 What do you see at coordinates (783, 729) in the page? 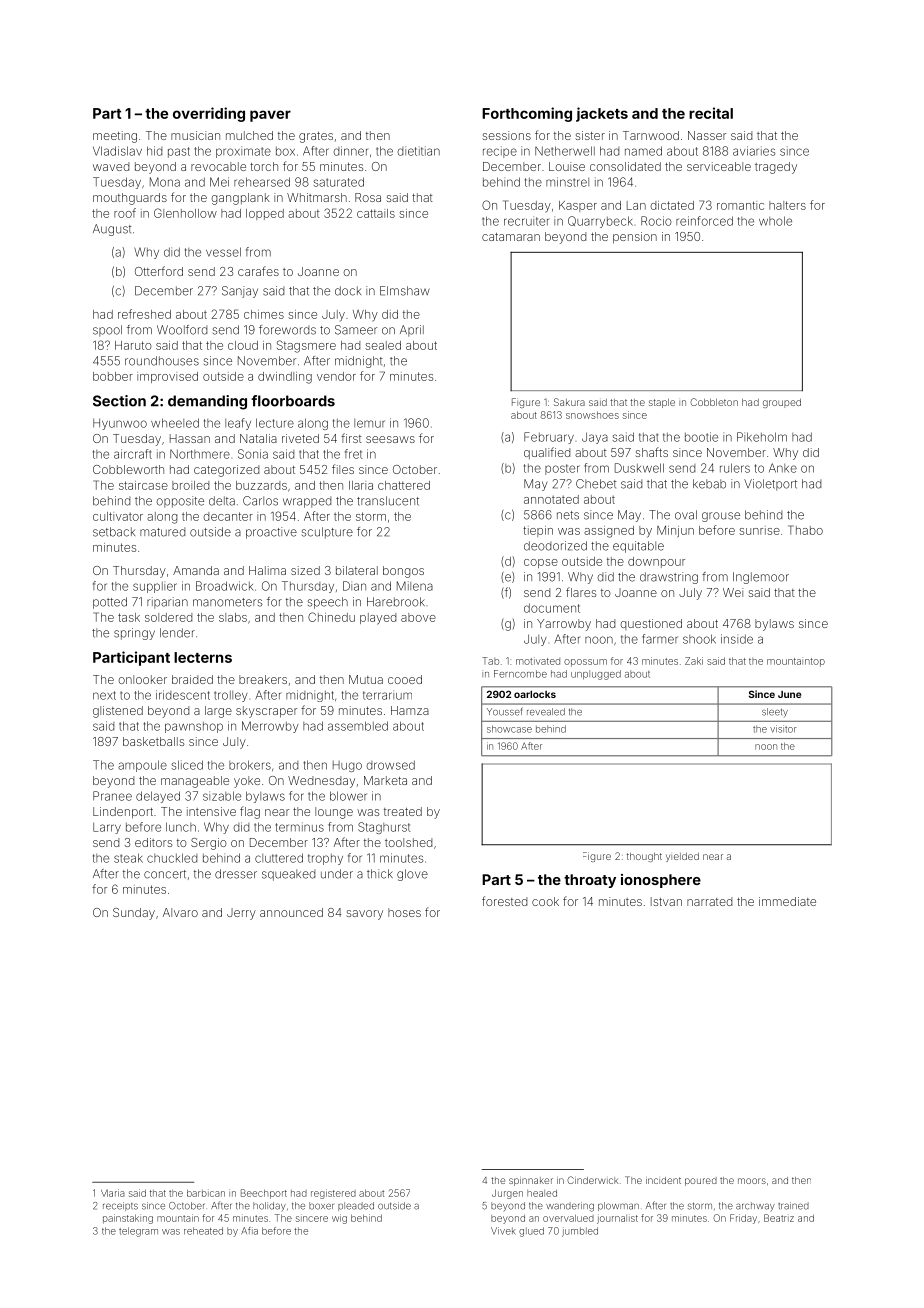
I see `visitor` at bounding box center [783, 729].
